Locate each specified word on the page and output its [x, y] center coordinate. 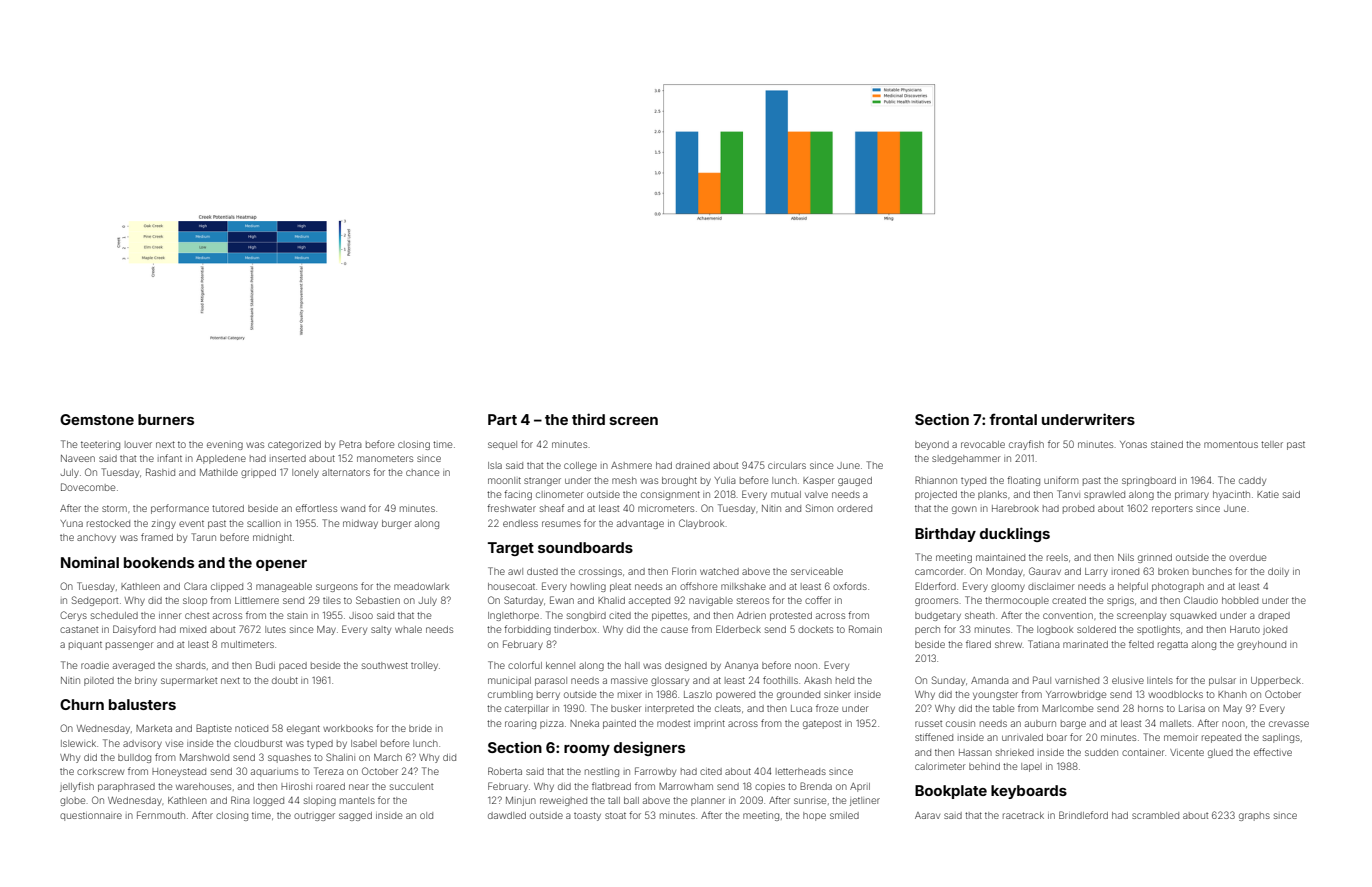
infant [170, 458]
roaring [520, 725]
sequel [502, 445]
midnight [272, 538]
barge [1073, 724]
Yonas [1133, 444]
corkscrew [100, 771]
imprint [709, 724]
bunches [1212, 571]
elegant [303, 729]
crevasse [1289, 724]
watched [719, 571]
